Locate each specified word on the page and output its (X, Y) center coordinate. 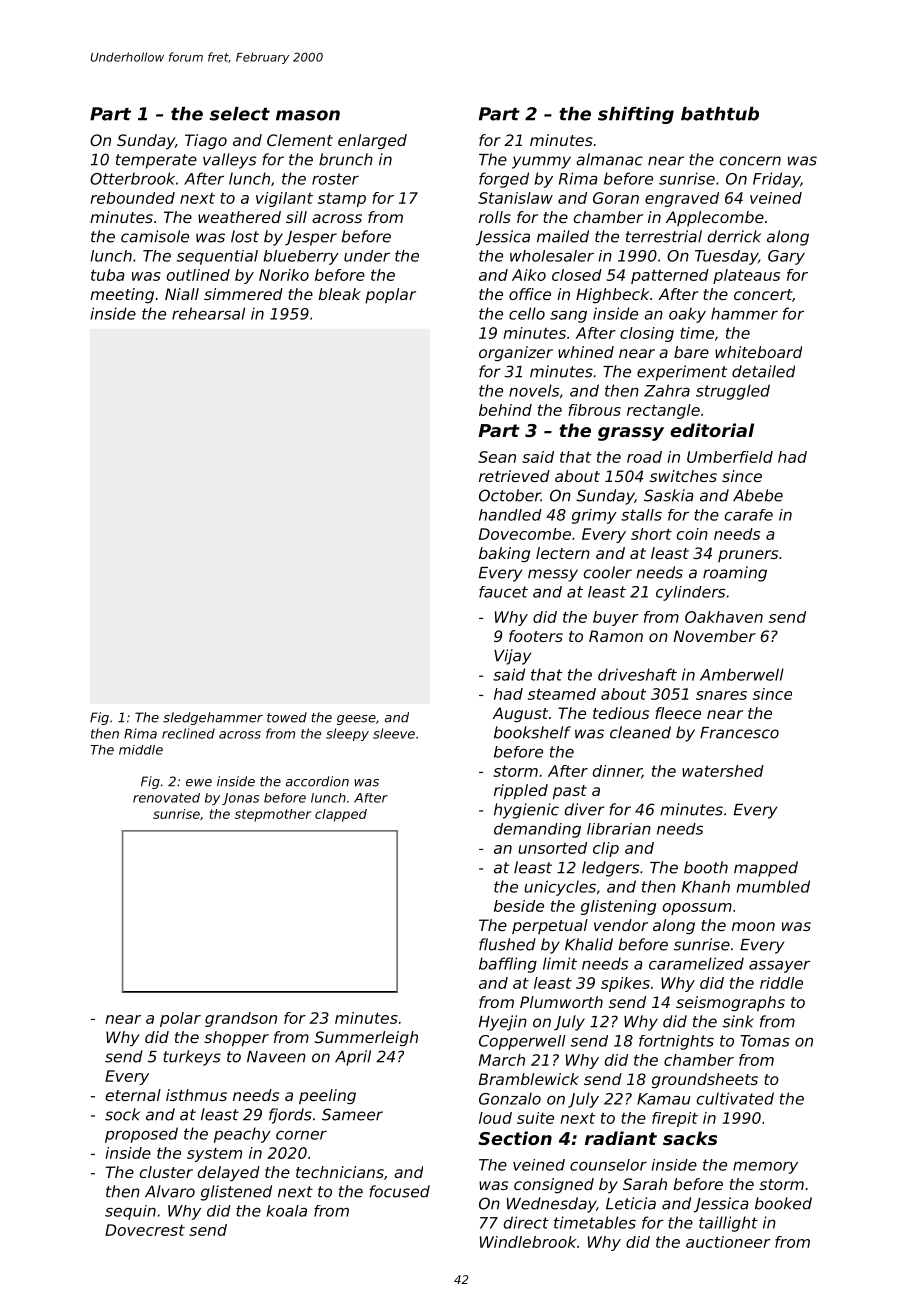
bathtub (720, 114)
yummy (541, 162)
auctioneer (728, 1242)
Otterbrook (132, 178)
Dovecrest (145, 1230)
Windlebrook (528, 1242)
